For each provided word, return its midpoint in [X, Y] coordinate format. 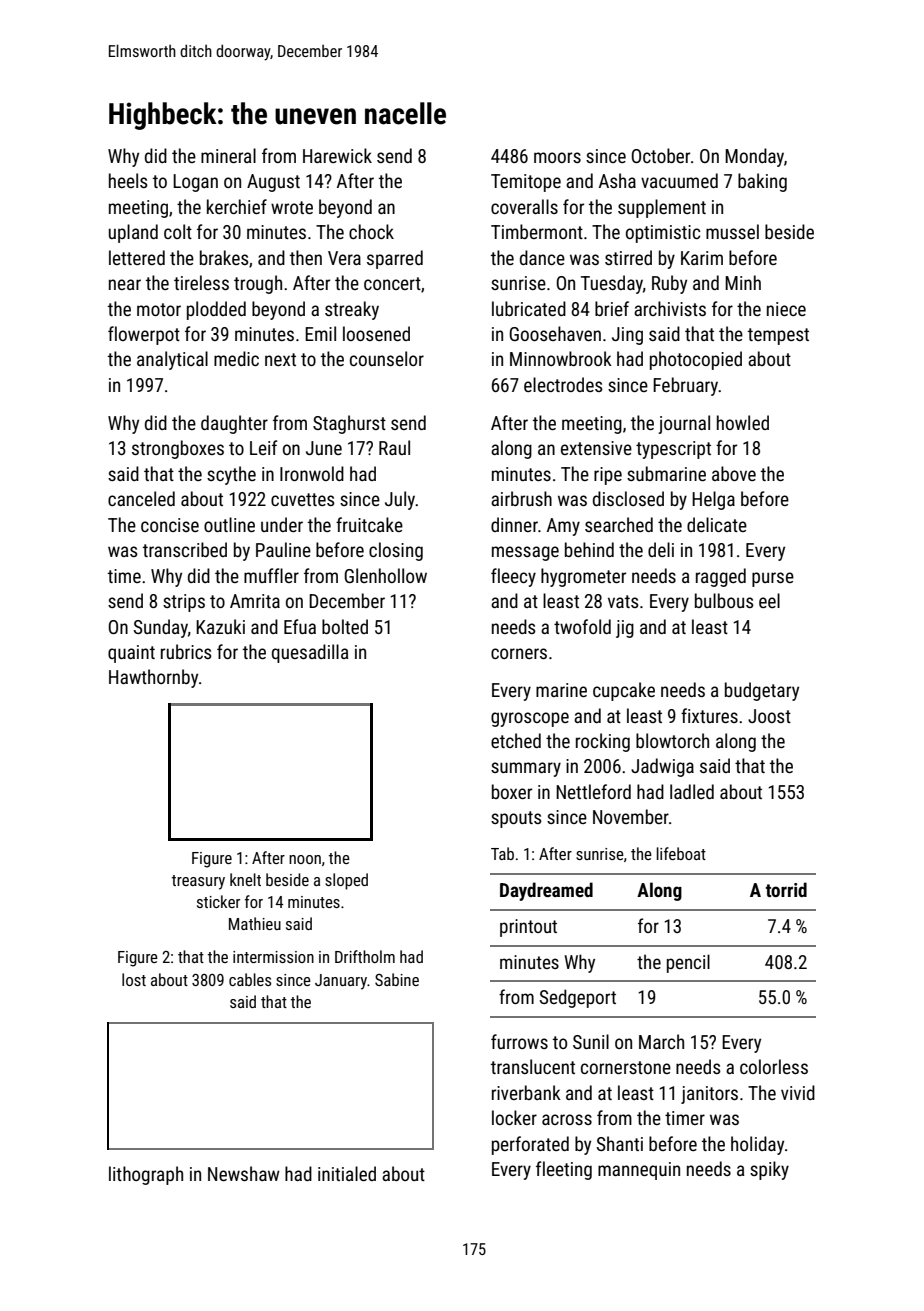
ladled [692, 791]
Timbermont [537, 231]
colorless [774, 1066]
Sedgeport [578, 998]
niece [786, 309]
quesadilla [310, 653]
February [686, 386]
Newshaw [244, 1173]
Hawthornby [153, 678]
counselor [387, 358]
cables [250, 979]
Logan [195, 183]
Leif [263, 447]
